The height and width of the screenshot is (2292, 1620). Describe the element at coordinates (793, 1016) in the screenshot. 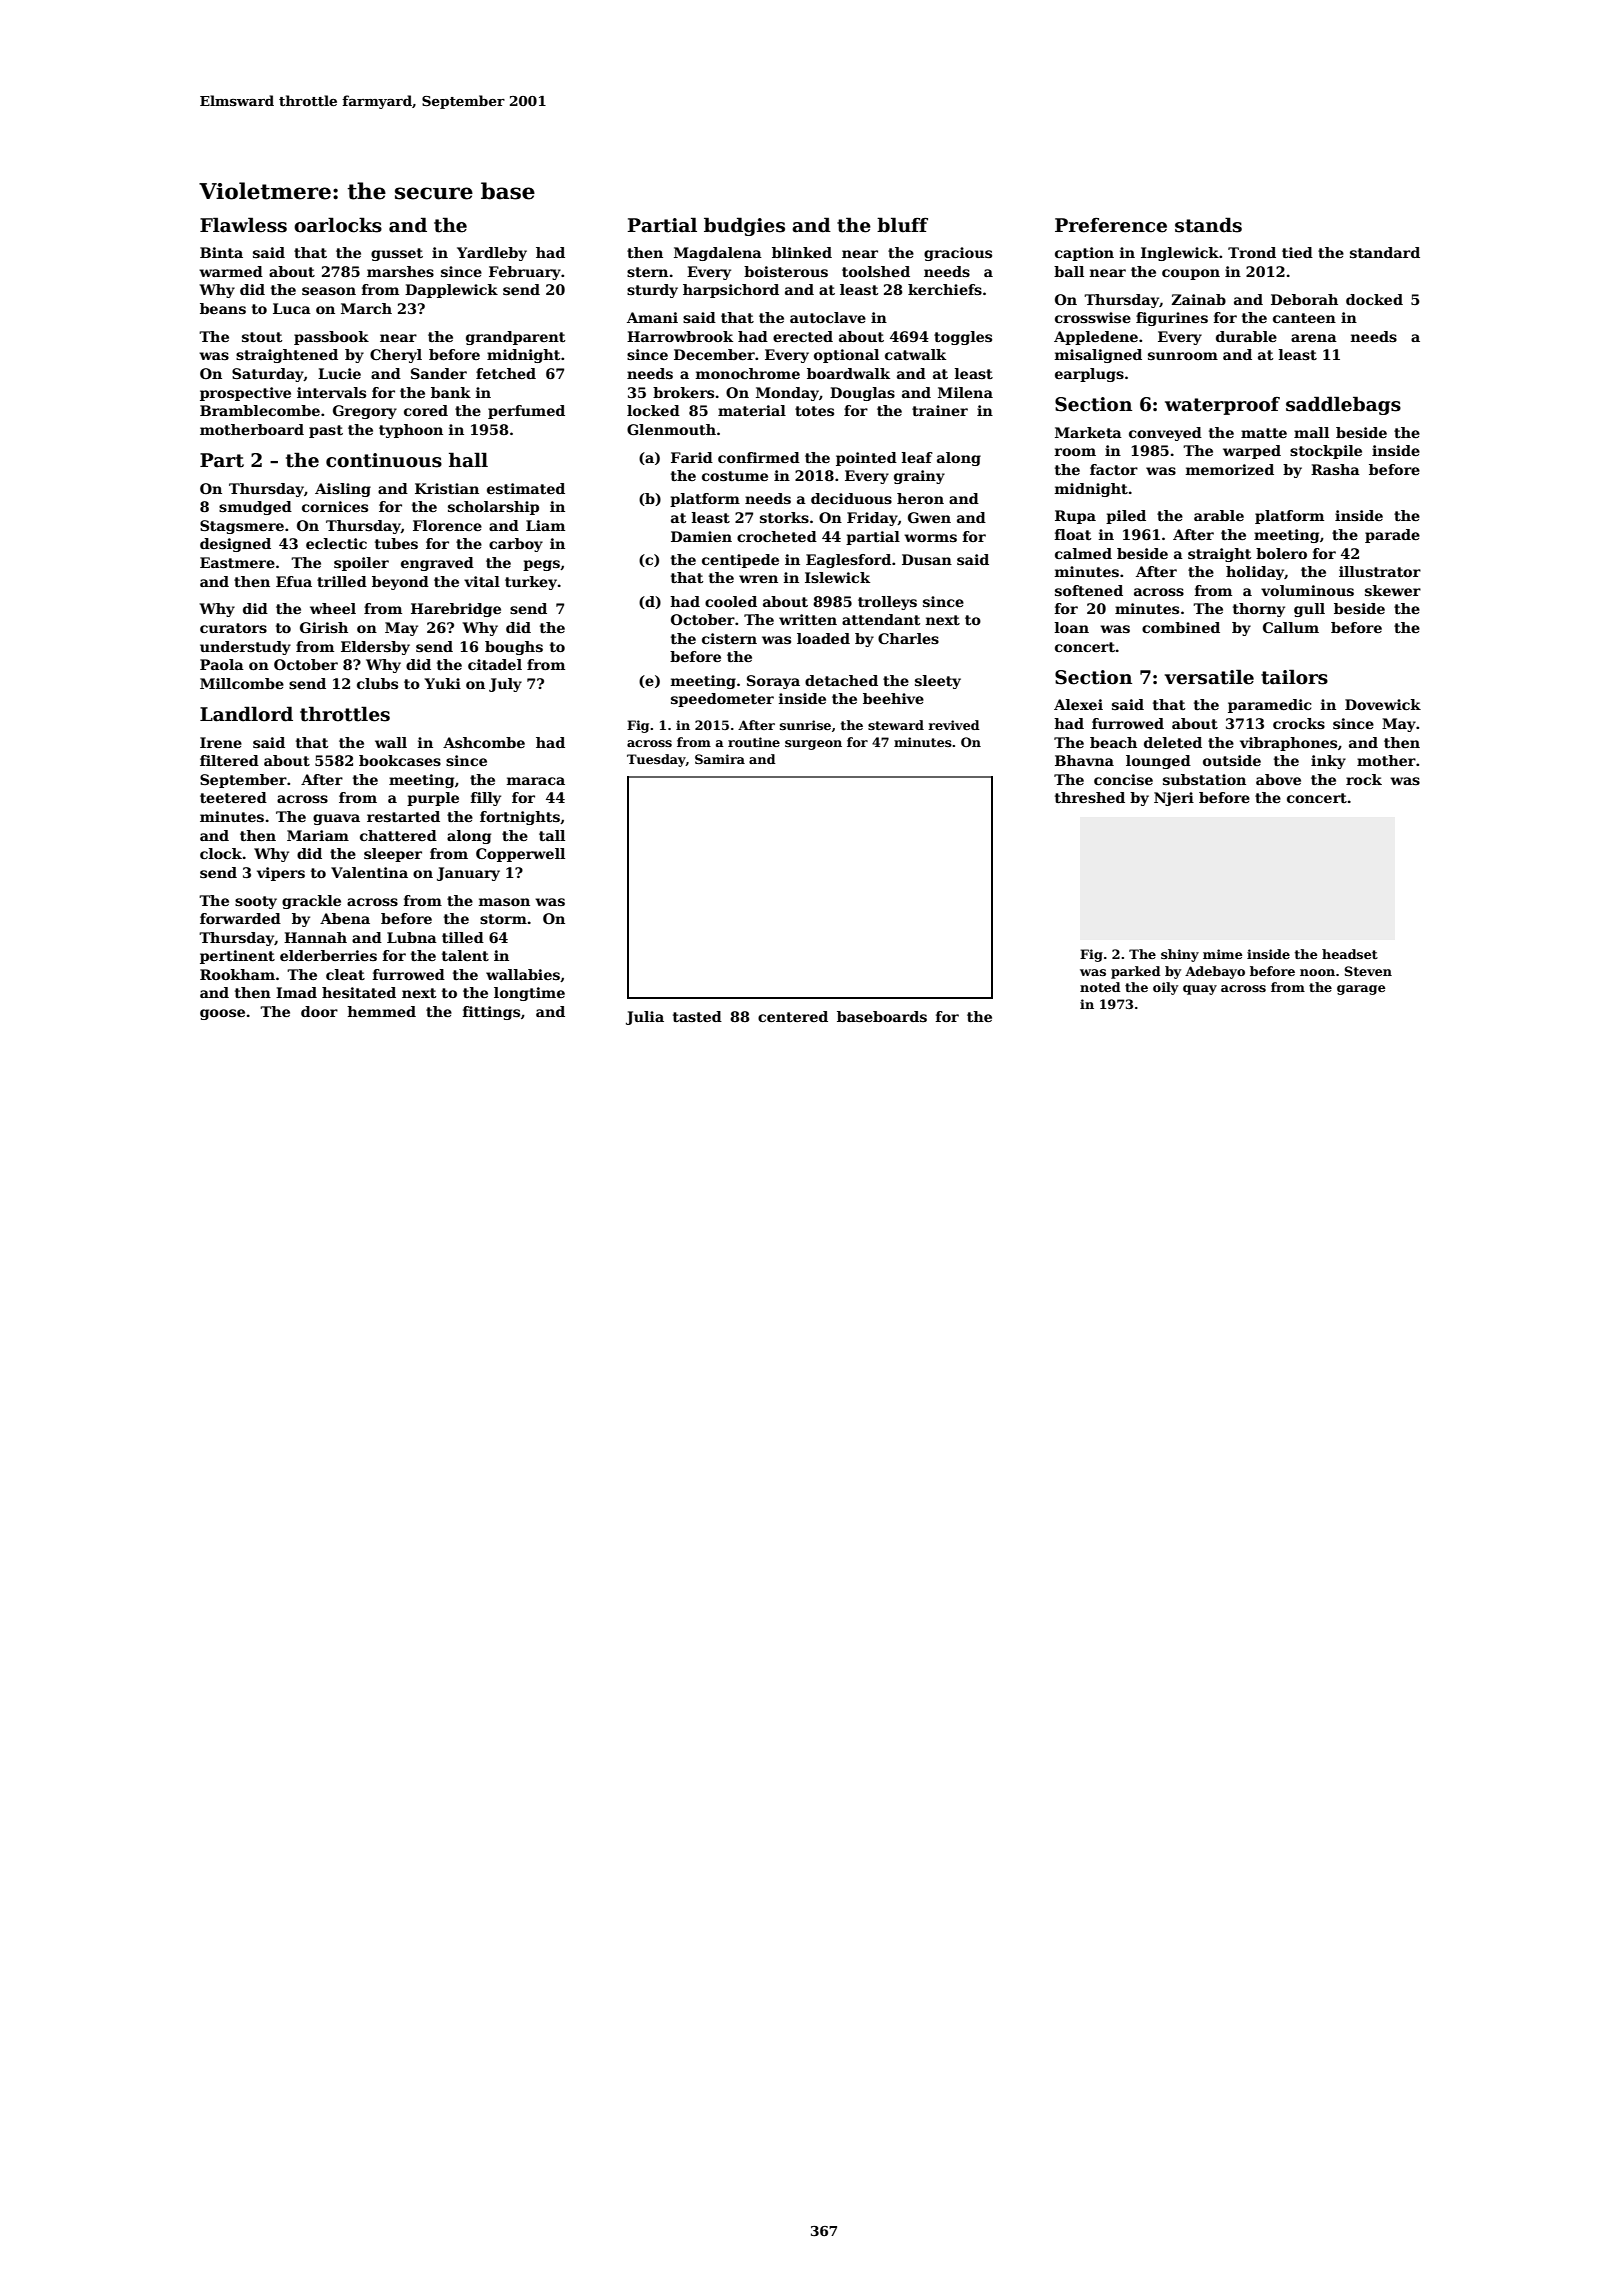

I see `centered` at that location.
